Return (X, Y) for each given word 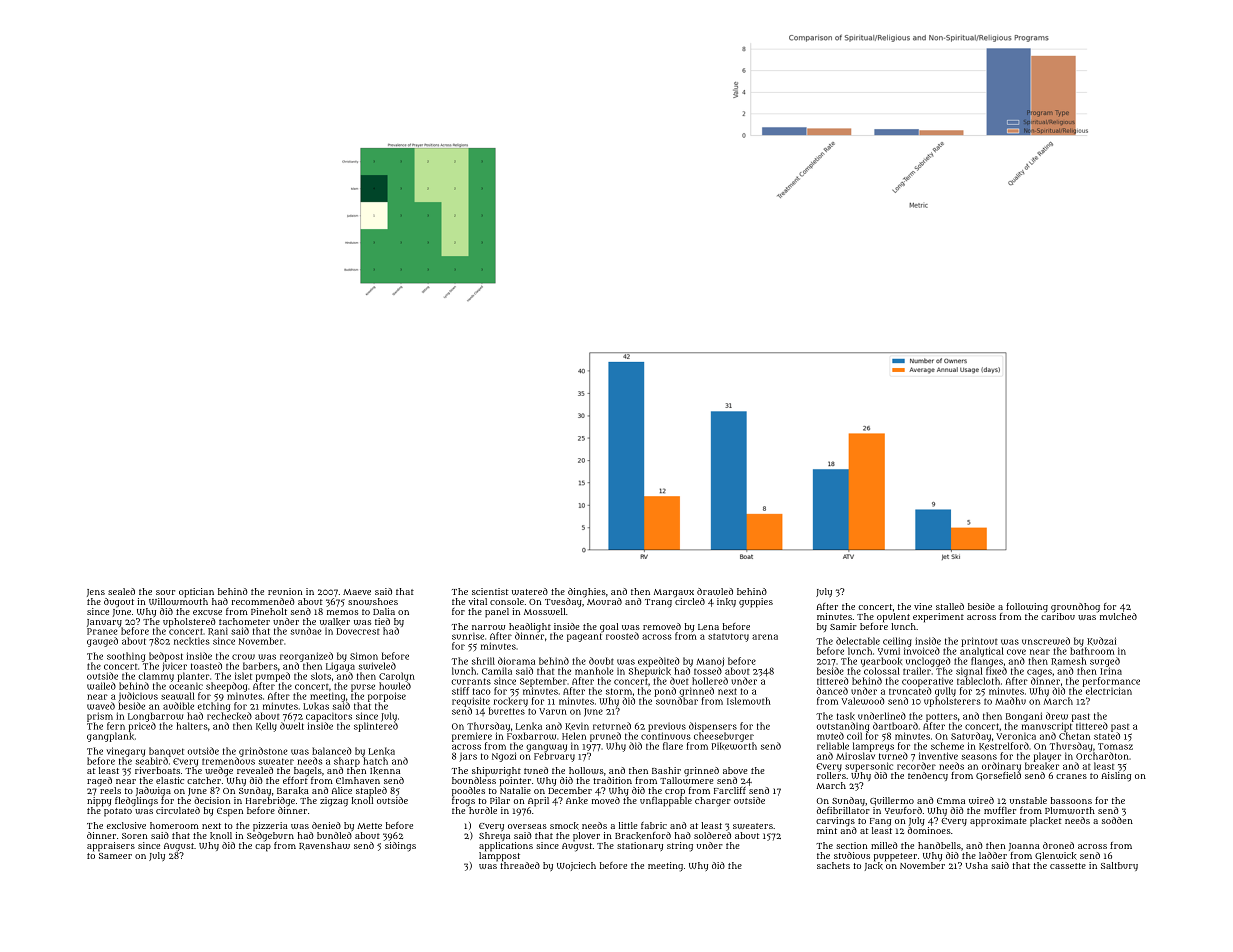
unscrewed (1046, 641)
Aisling (1116, 777)
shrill (483, 661)
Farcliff (730, 790)
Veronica (1016, 736)
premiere (472, 737)
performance (1111, 682)
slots (321, 676)
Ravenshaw (324, 846)
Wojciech (576, 866)
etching (214, 707)
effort (295, 780)
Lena (708, 627)
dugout (119, 603)
